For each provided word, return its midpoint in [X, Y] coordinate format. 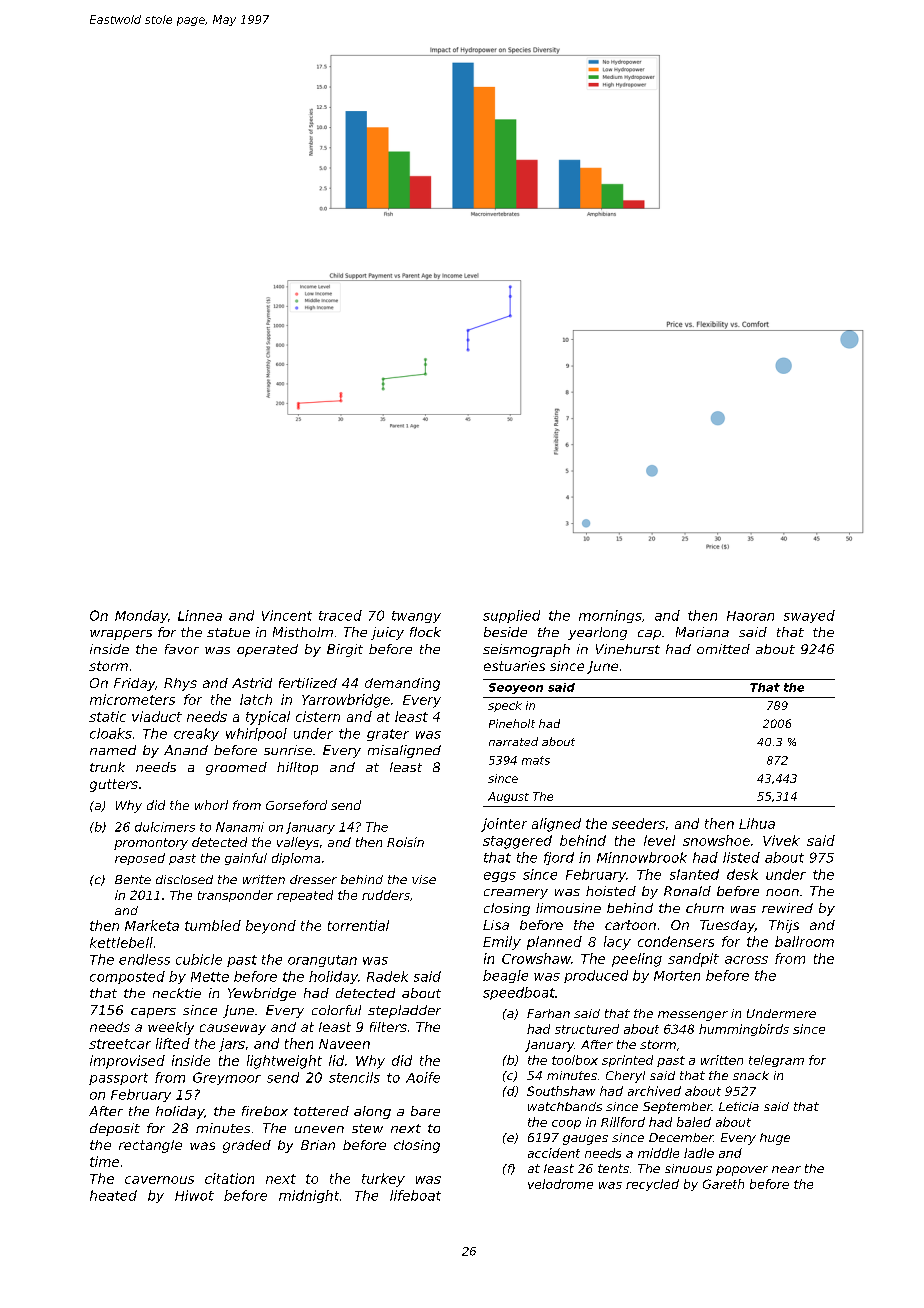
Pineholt [512, 723]
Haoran [750, 616]
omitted [723, 649]
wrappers [121, 635]
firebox [265, 1111]
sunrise [288, 750]
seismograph [526, 650]
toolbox [575, 1060]
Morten [677, 976]
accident [554, 1153]
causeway [233, 1029]
